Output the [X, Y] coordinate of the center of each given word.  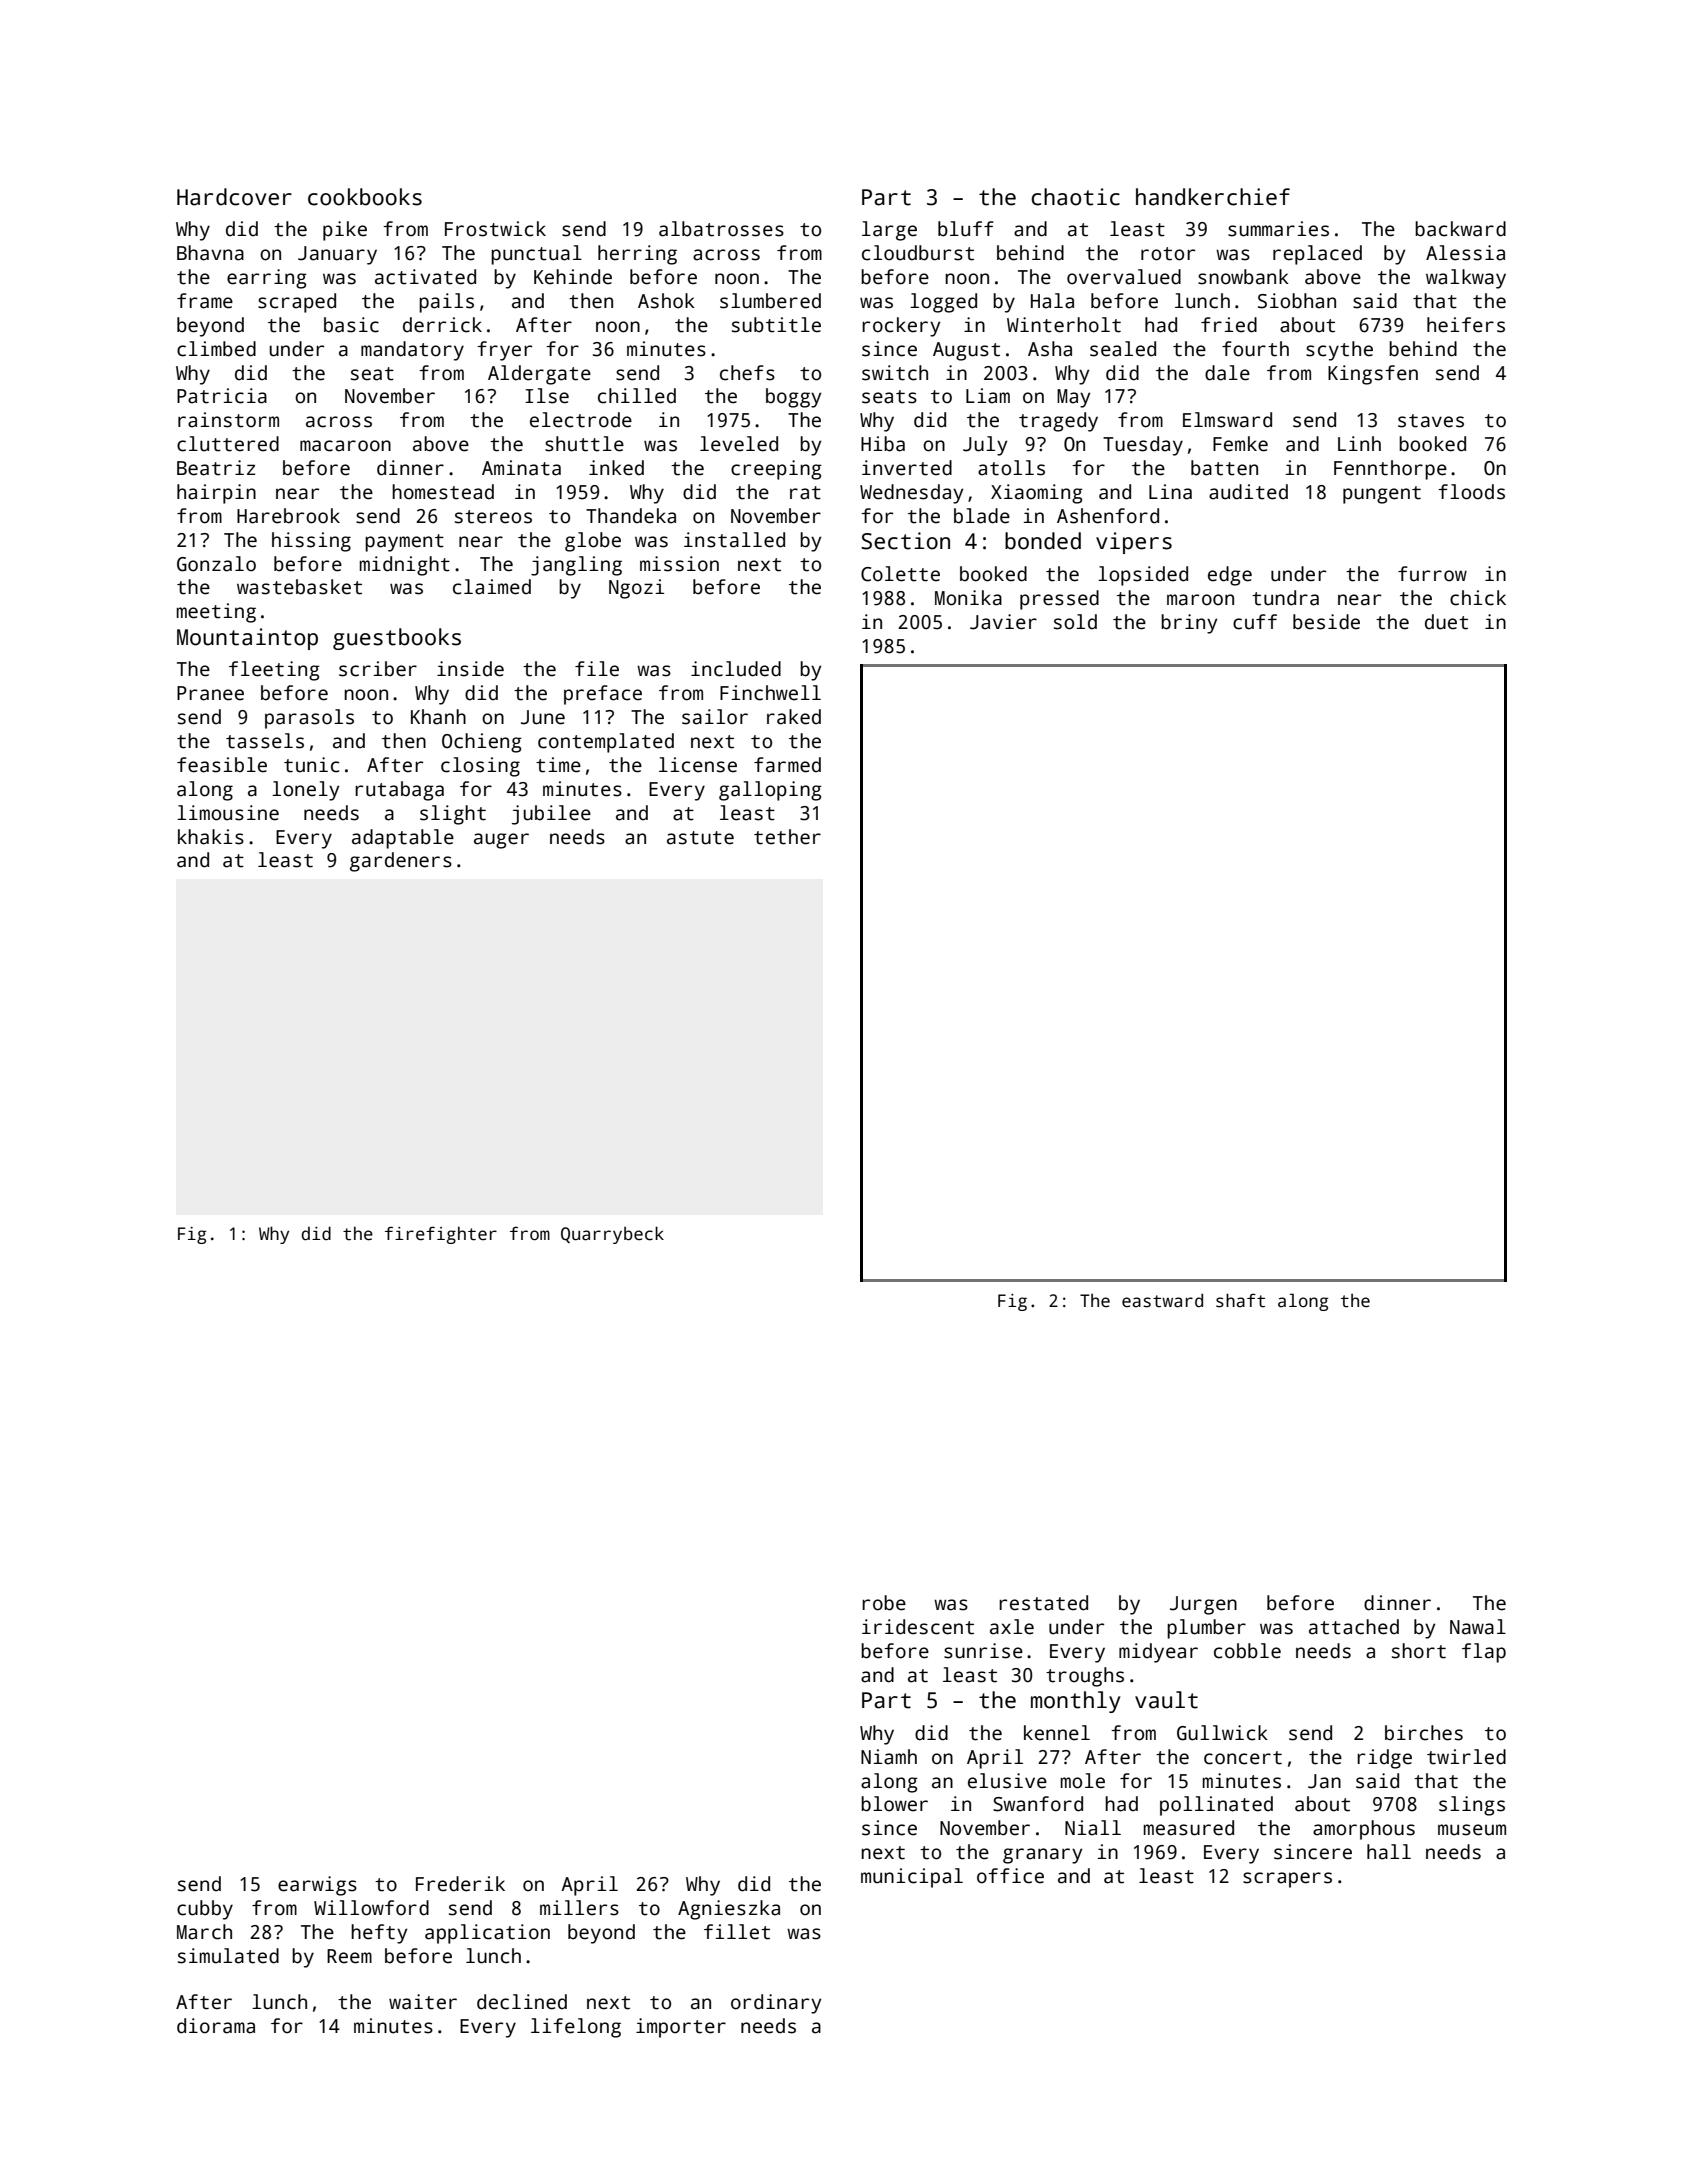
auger [501, 841]
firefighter [441, 1235]
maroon [1200, 600]
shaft [1240, 1300]
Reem [349, 1956]
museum [1472, 1830]
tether [787, 837]
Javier [1003, 622]
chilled [637, 396]
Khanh [438, 717]
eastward [1162, 1300]
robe [884, 1603]
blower [894, 1804]
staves [1431, 421]
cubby [205, 1910]
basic [351, 325]
